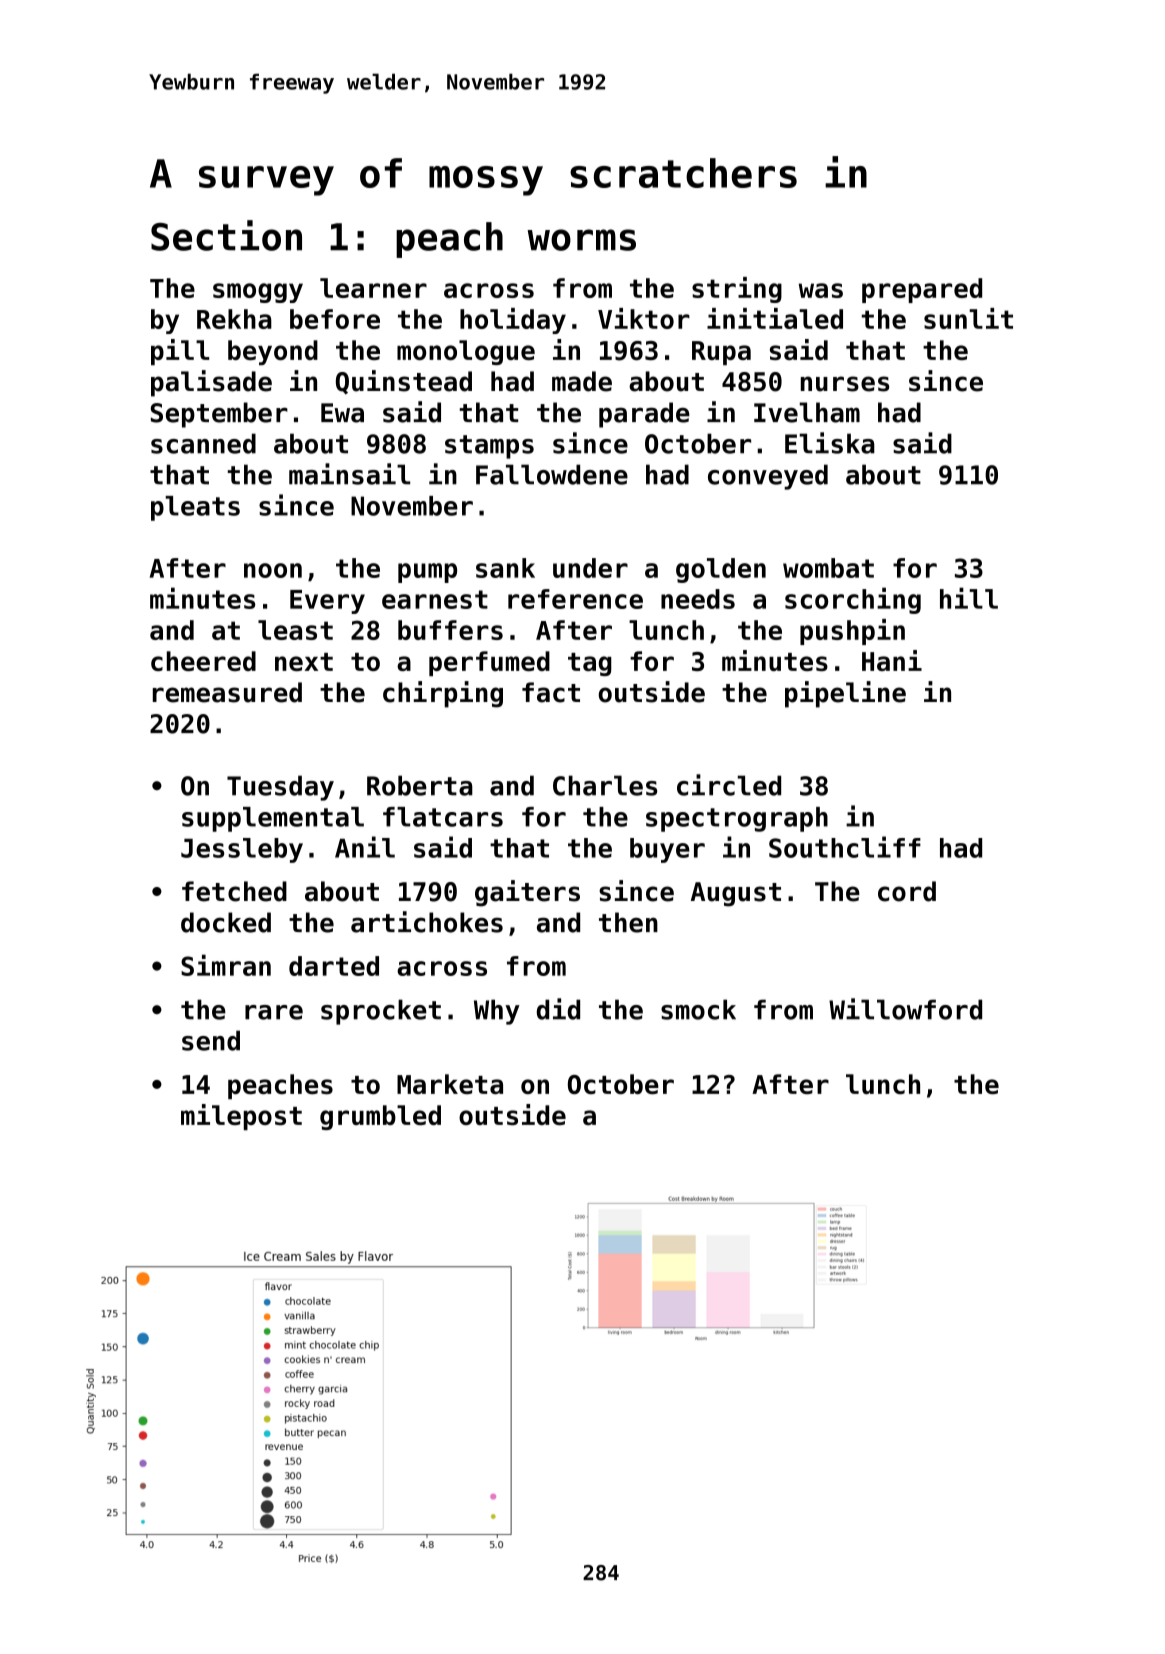  What do you see at coordinates (234, 319) in the page?
I see `Rekha` at bounding box center [234, 319].
